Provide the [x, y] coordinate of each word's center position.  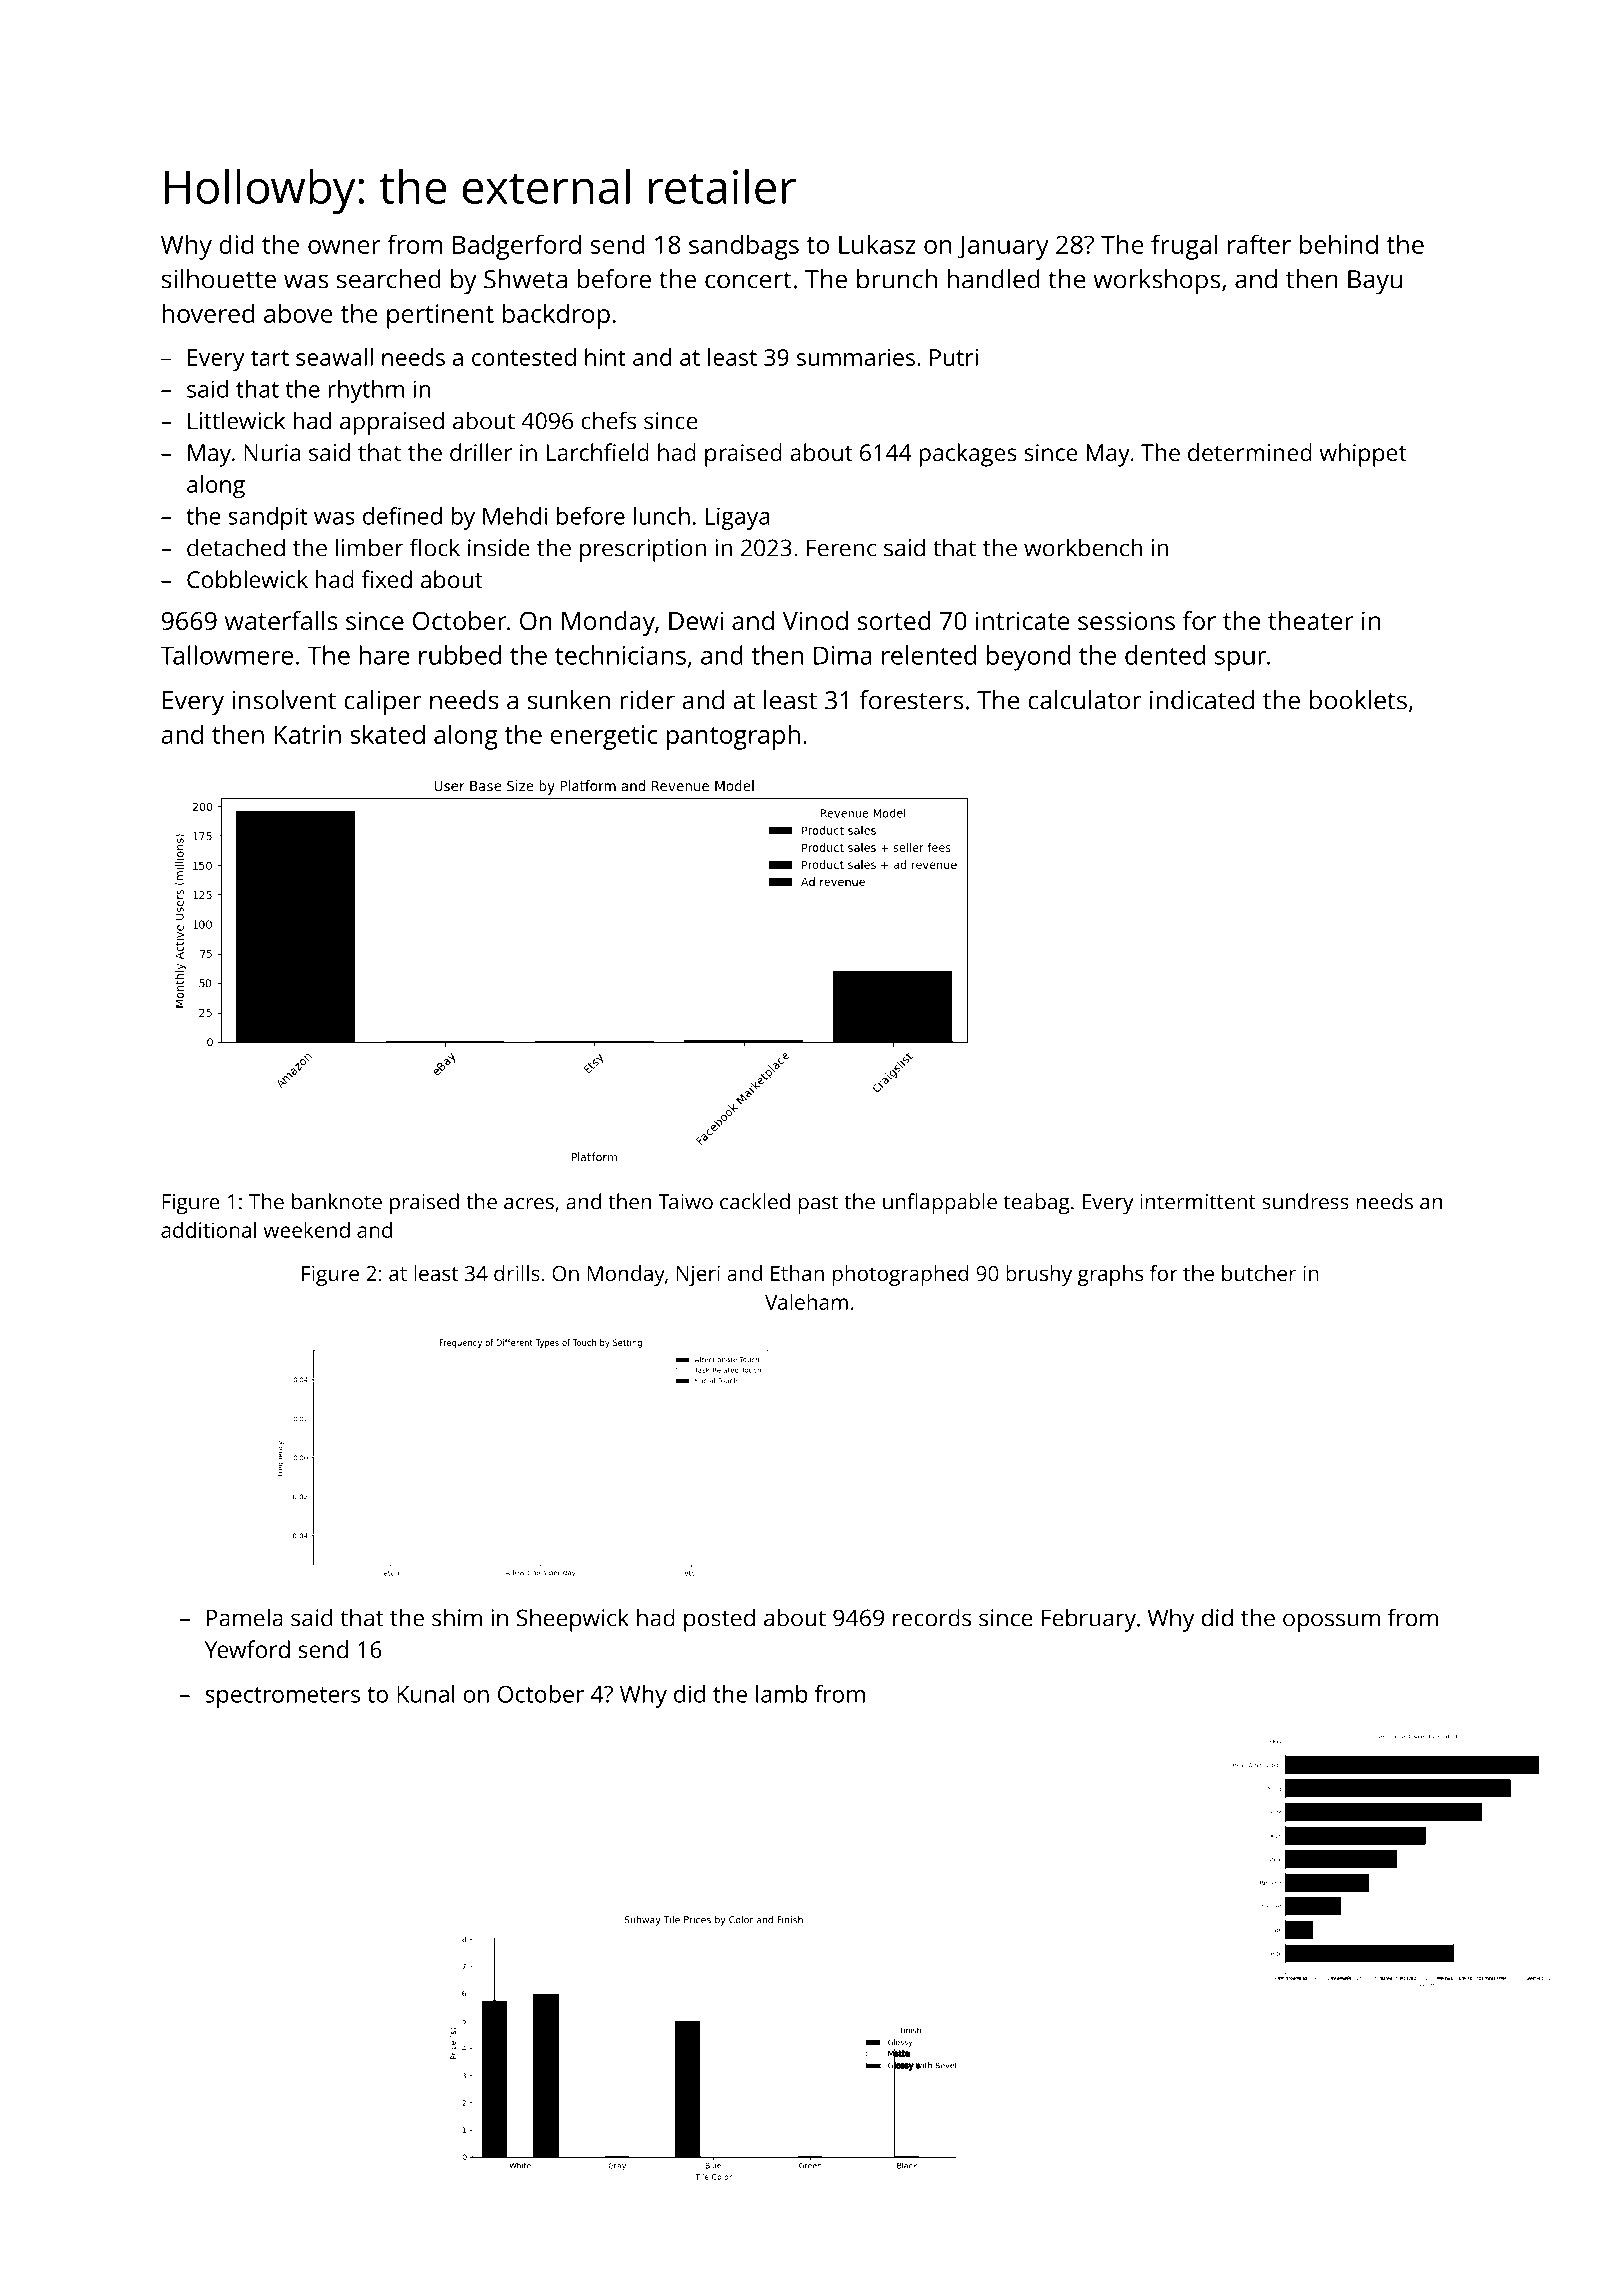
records [932, 1617]
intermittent [1198, 1202]
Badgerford [517, 247]
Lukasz [877, 244]
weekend [307, 1230]
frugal [1184, 247]
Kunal [426, 1694]
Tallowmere [226, 655]
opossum [1331, 1622]
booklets [1358, 700]
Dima [843, 655]
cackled [755, 1201]
